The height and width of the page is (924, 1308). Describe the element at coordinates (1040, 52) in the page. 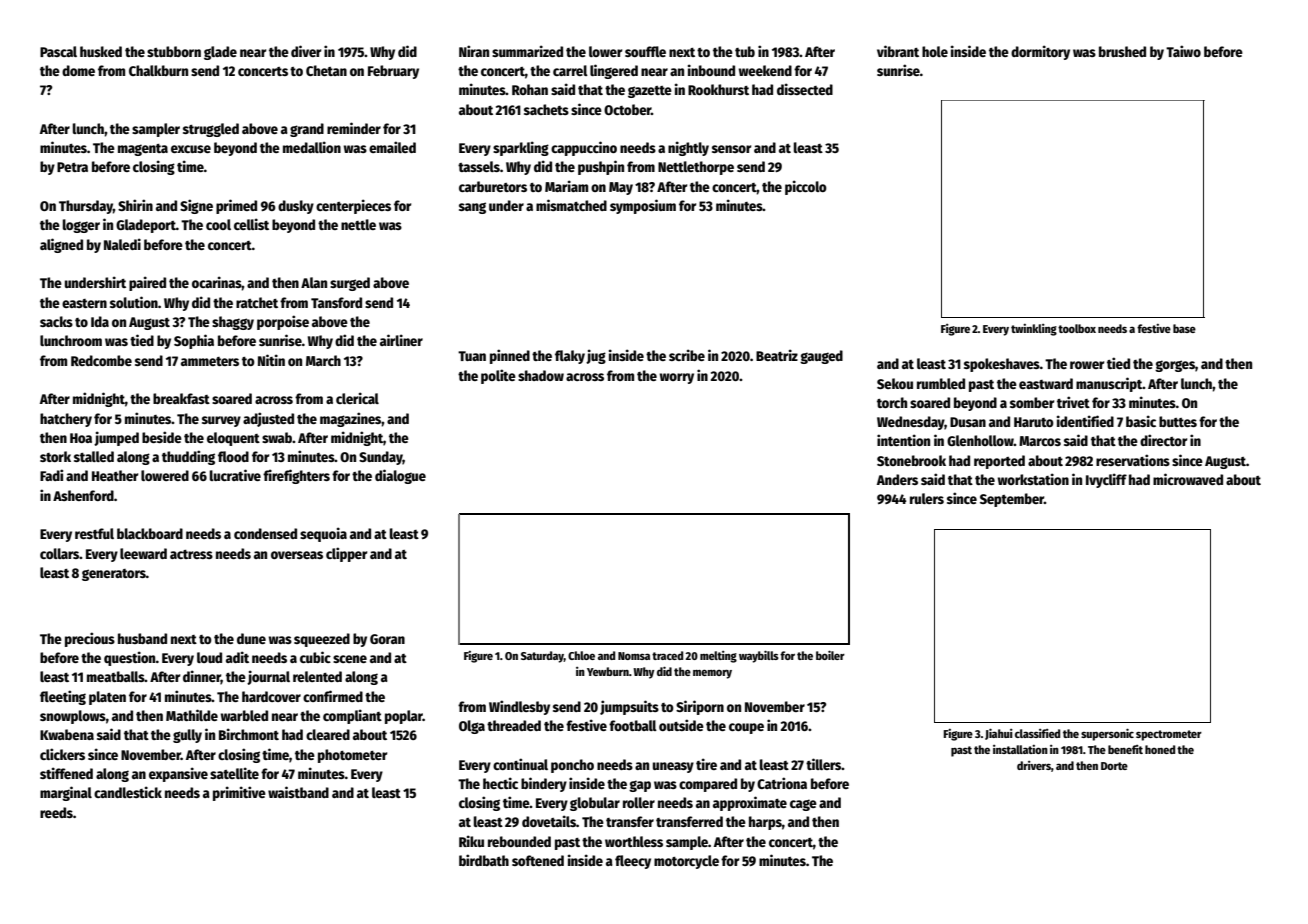

I see `dormitory` at that location.
